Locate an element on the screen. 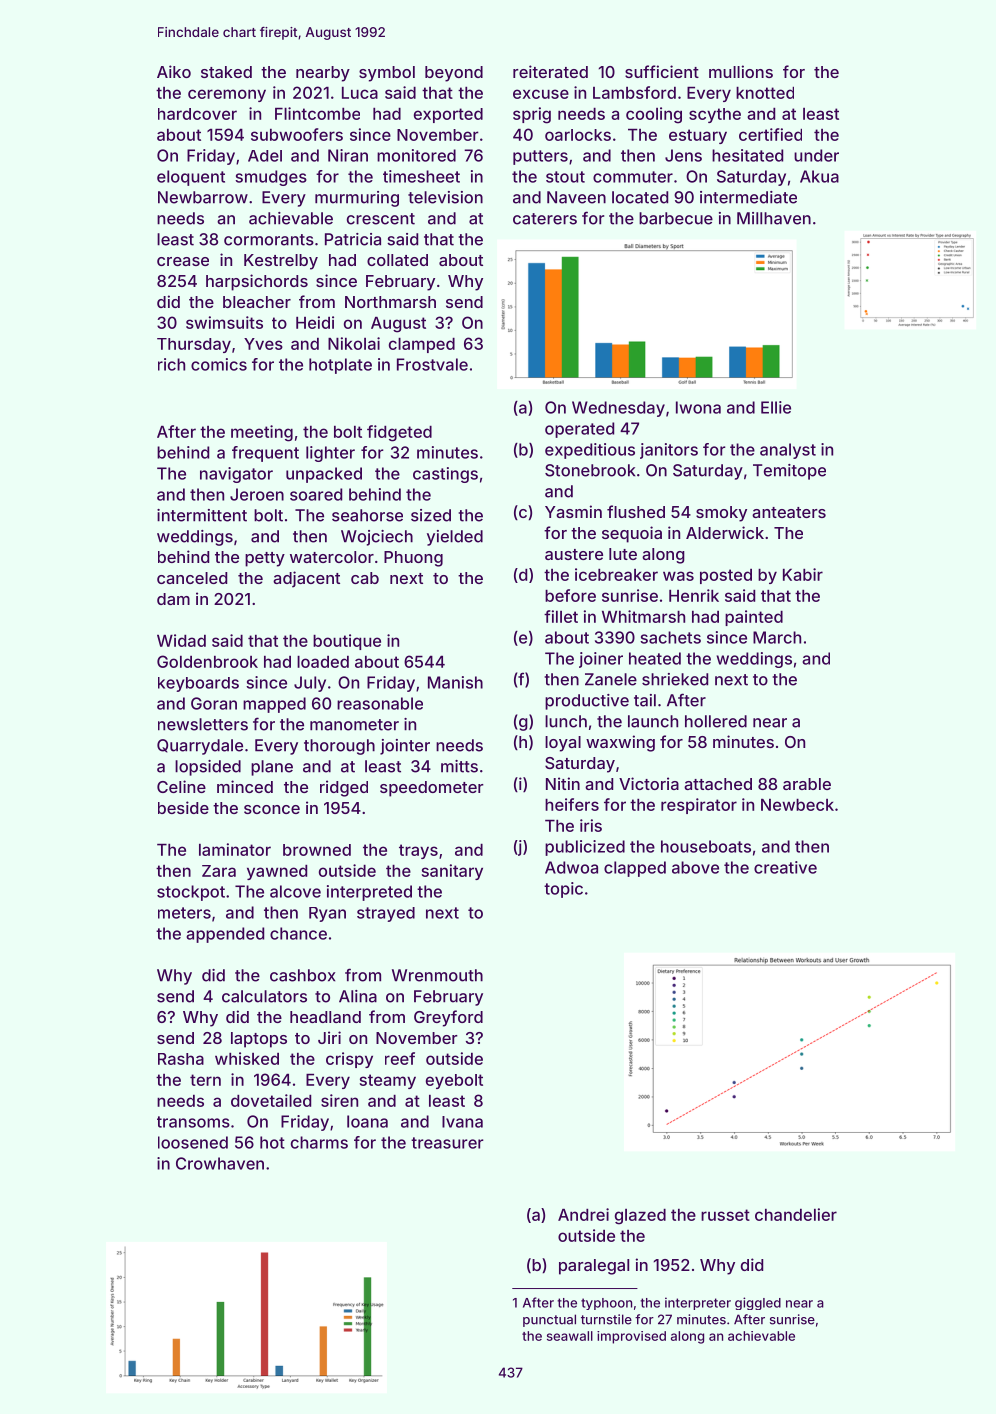 Image resolution: width=996 pixels, height=1414 pixels. whisked is located at coordinates (247, 1058).
